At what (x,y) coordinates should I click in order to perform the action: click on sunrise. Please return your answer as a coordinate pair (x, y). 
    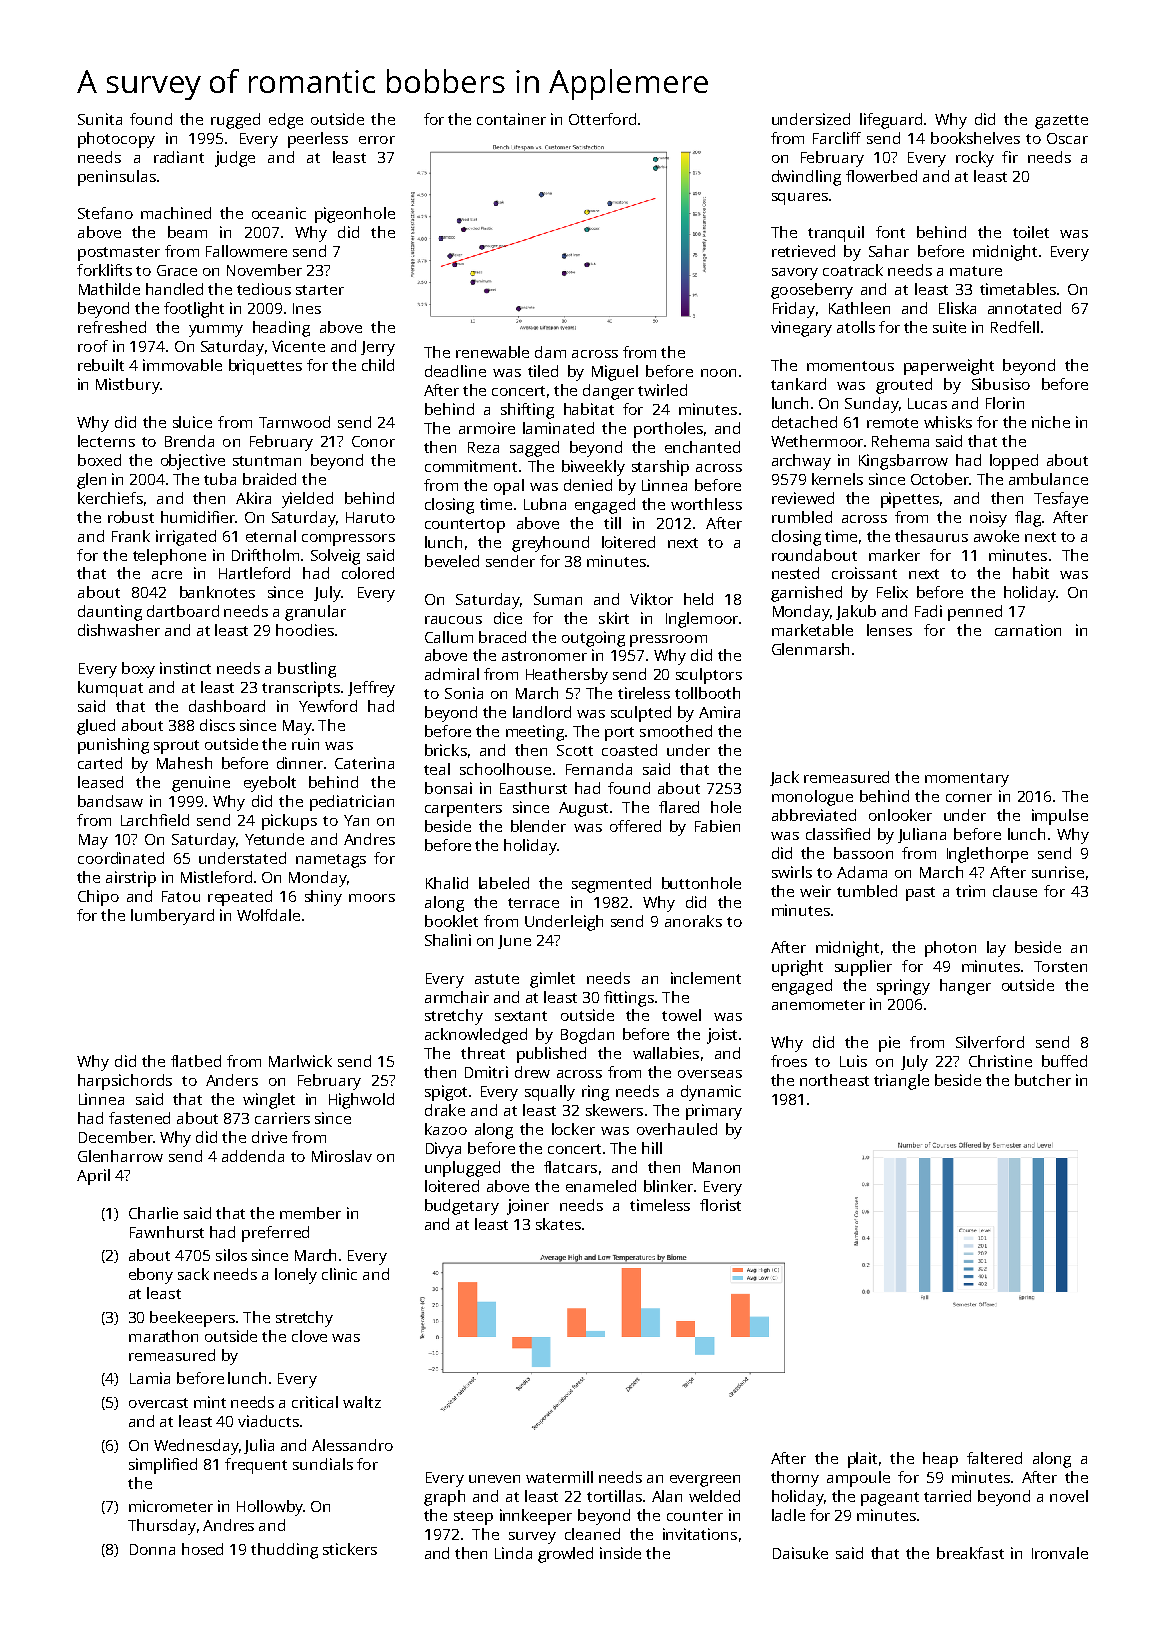
    Looking at the image, I should click on (1058, 872).
